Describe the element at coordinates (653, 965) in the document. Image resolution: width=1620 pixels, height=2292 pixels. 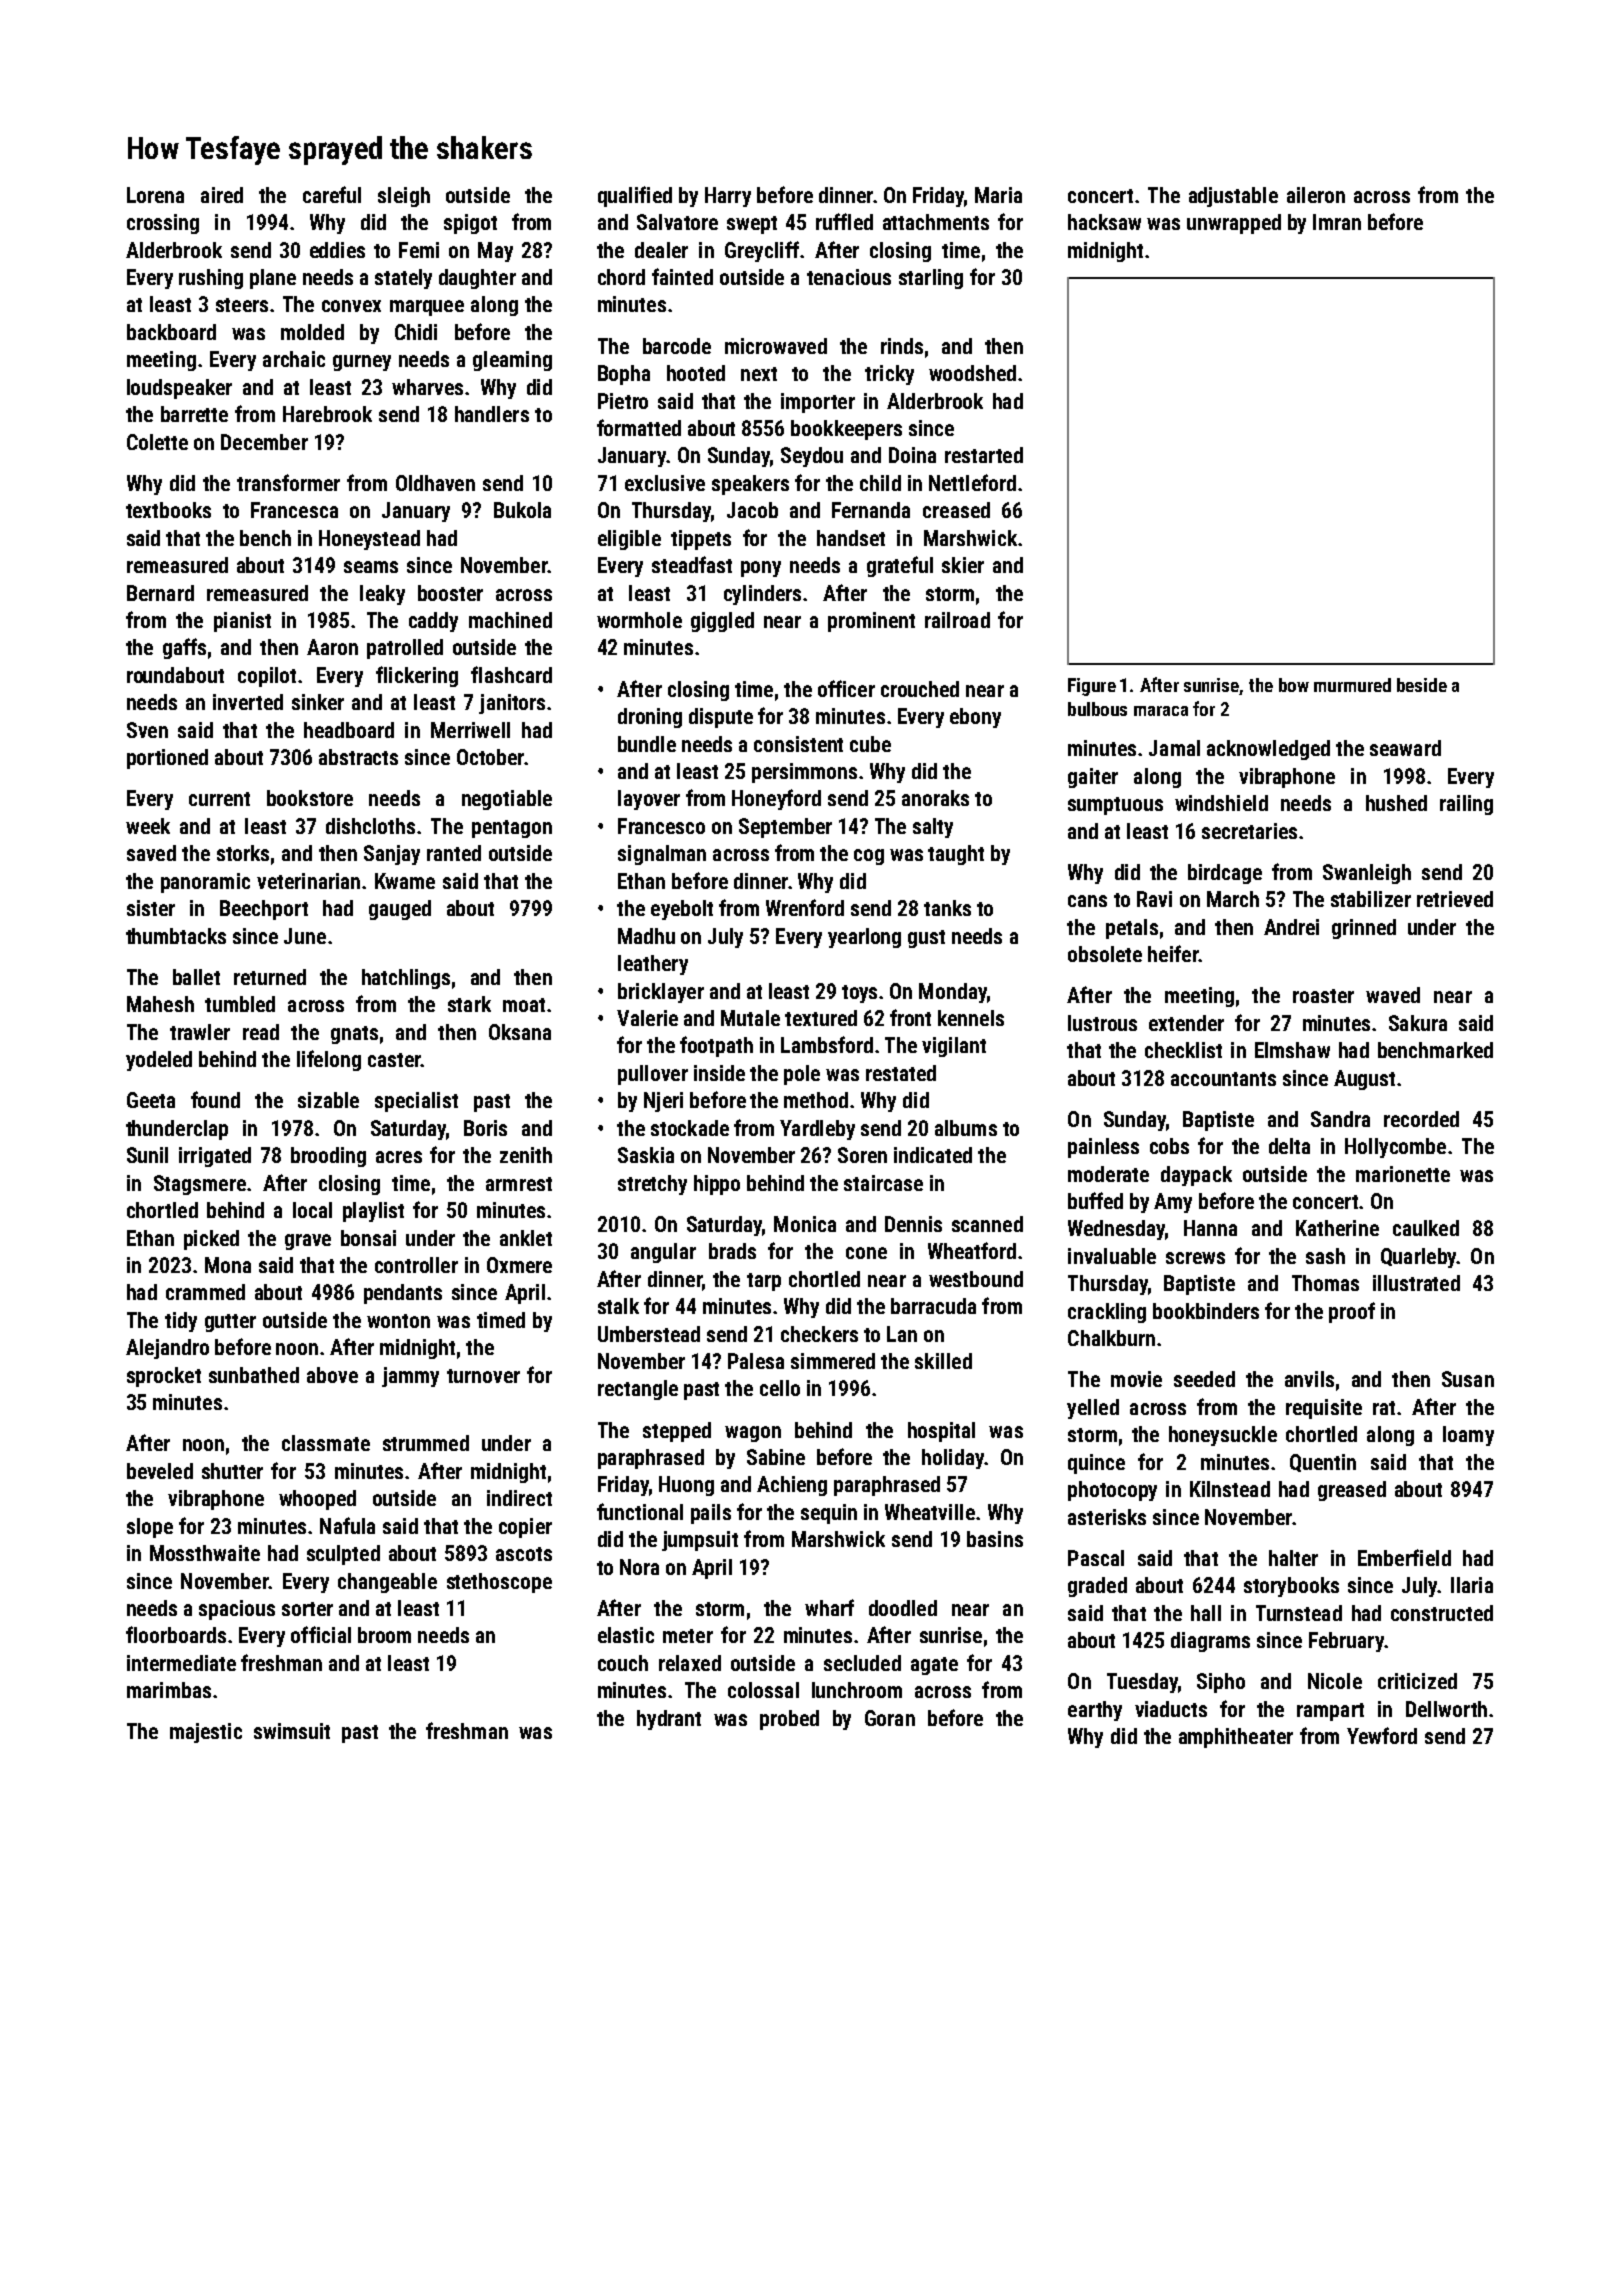
I see `leathery` at that location.
